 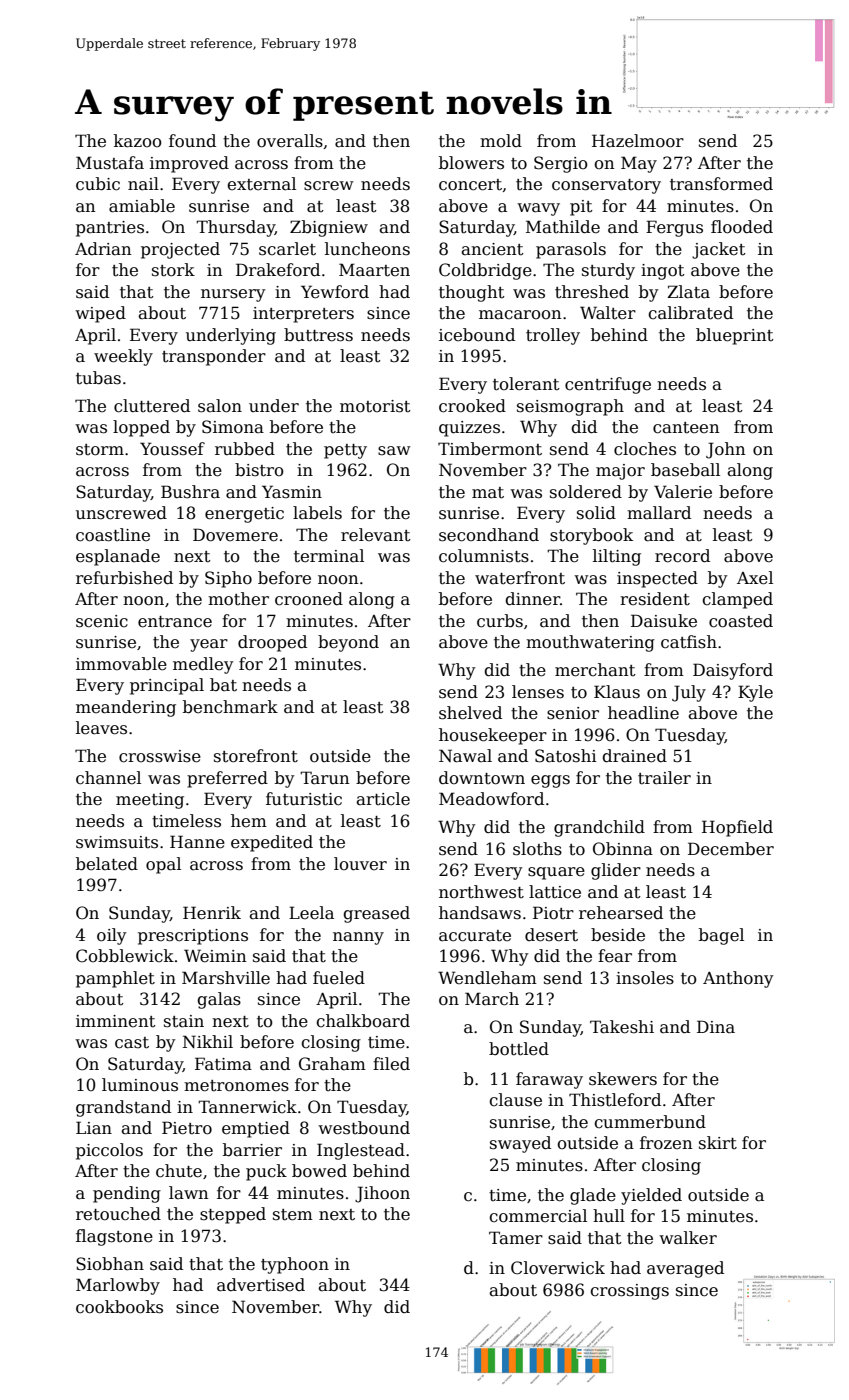 I want to click on Nikhil, so click(x=208, y=1041).
